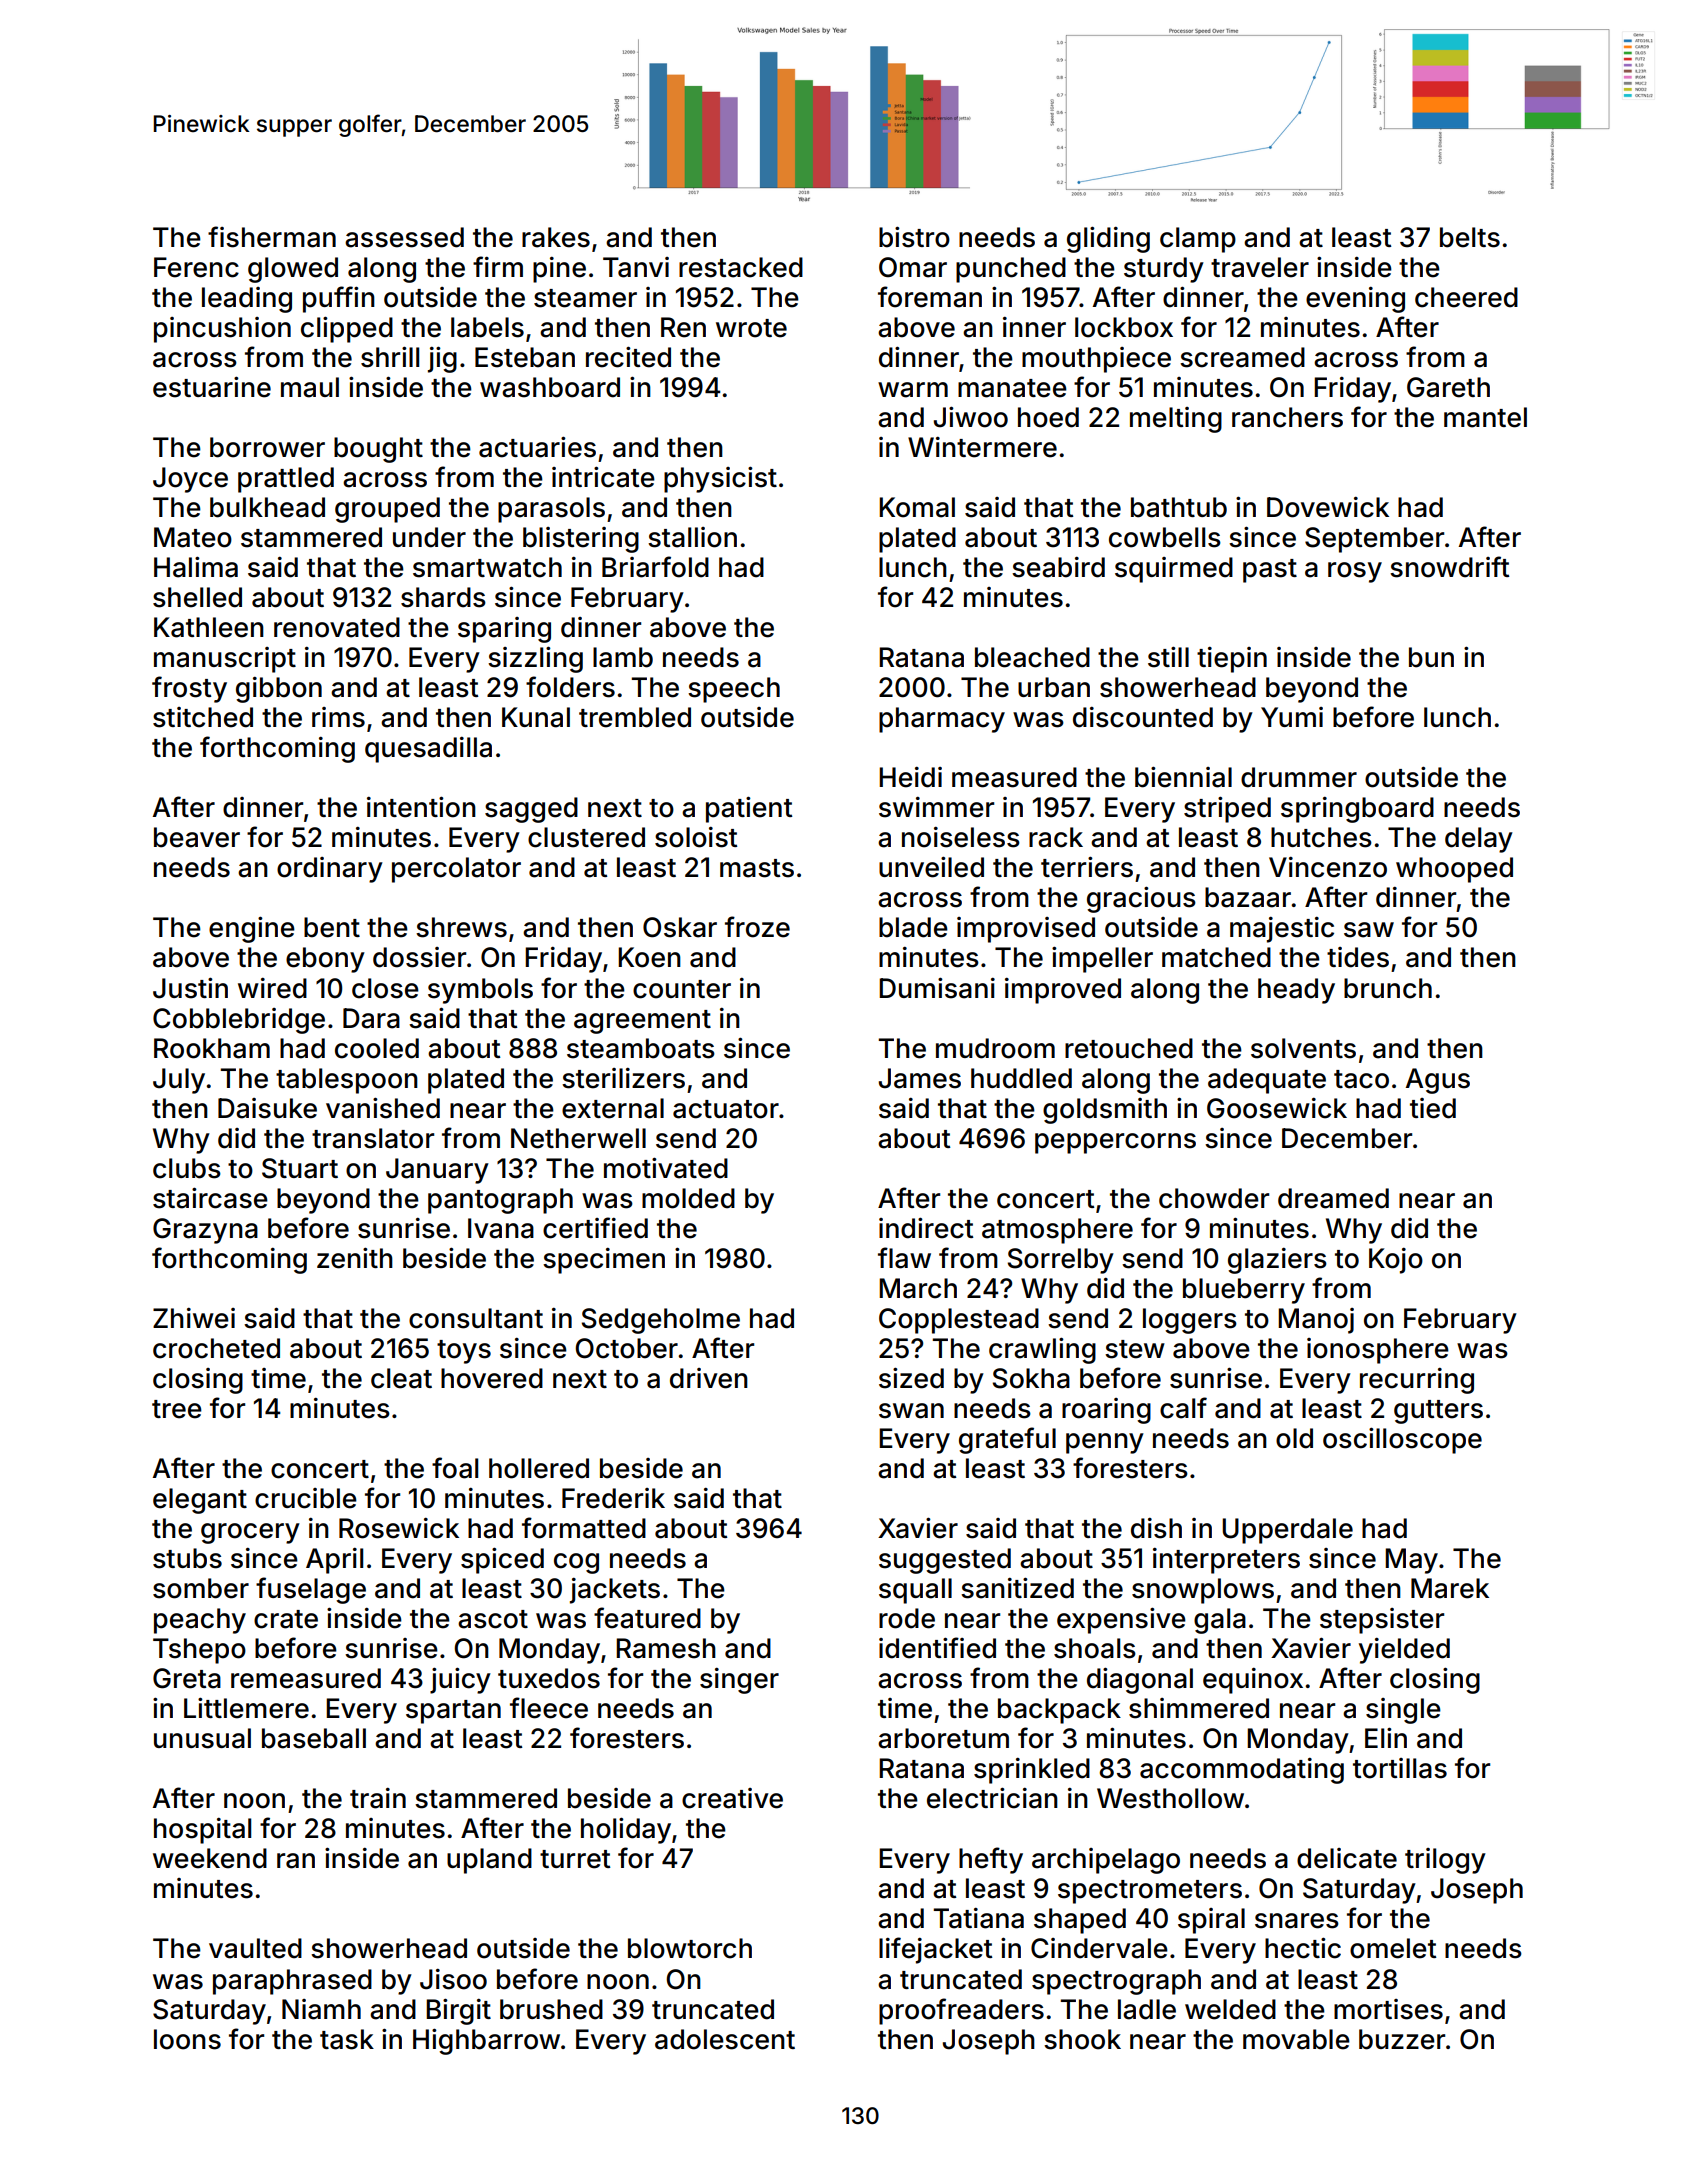 The height and width of the document is (2178, 1683). What do you see at coordinates (1378, 1351) in the document?
I see `ionosphere` at bounding box center [1378, 1351].
